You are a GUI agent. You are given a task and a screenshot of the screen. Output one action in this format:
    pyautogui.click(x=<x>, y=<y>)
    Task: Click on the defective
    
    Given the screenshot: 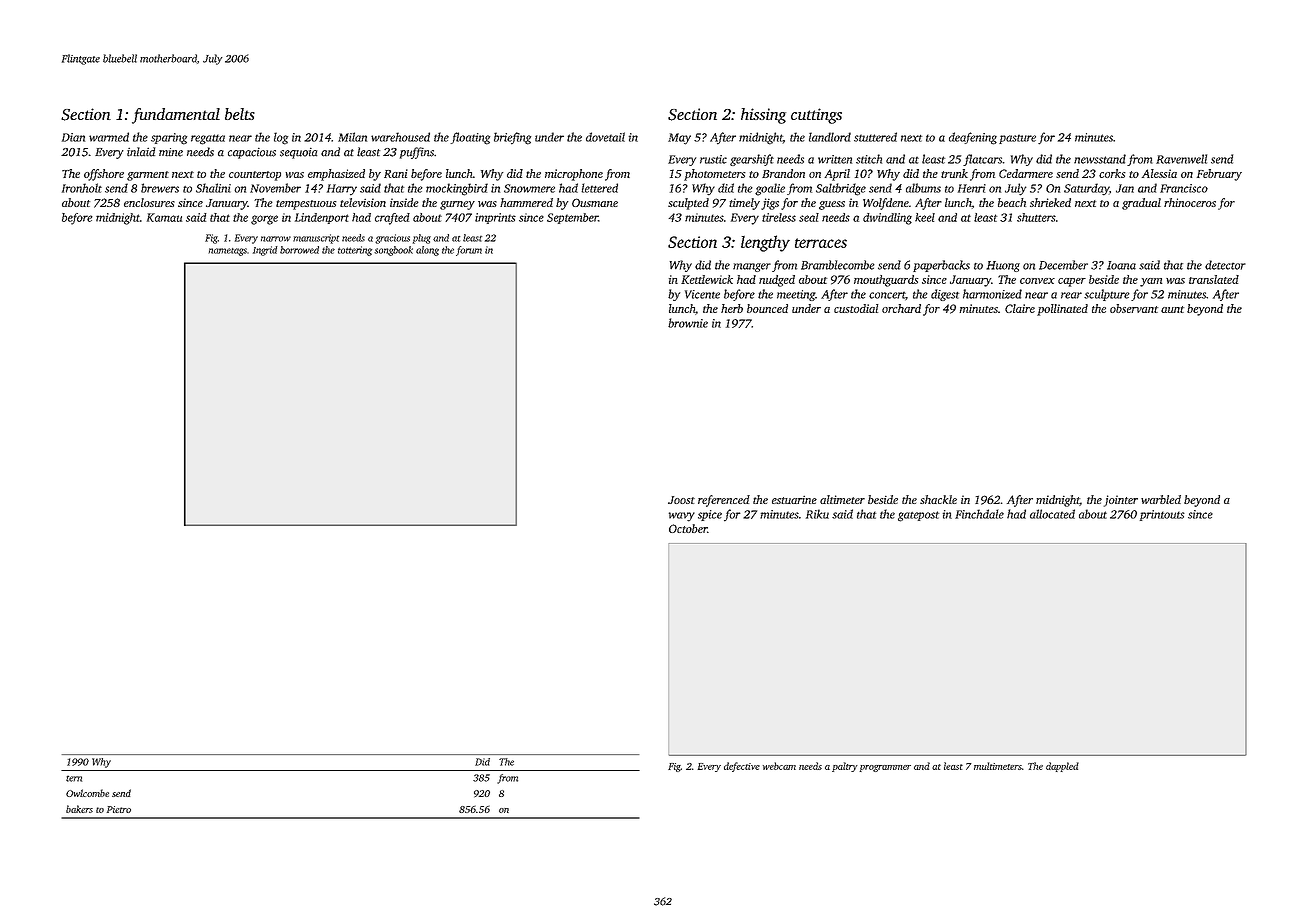 What is the action you would take?
    pyautogui.click(x=742, y=767)
